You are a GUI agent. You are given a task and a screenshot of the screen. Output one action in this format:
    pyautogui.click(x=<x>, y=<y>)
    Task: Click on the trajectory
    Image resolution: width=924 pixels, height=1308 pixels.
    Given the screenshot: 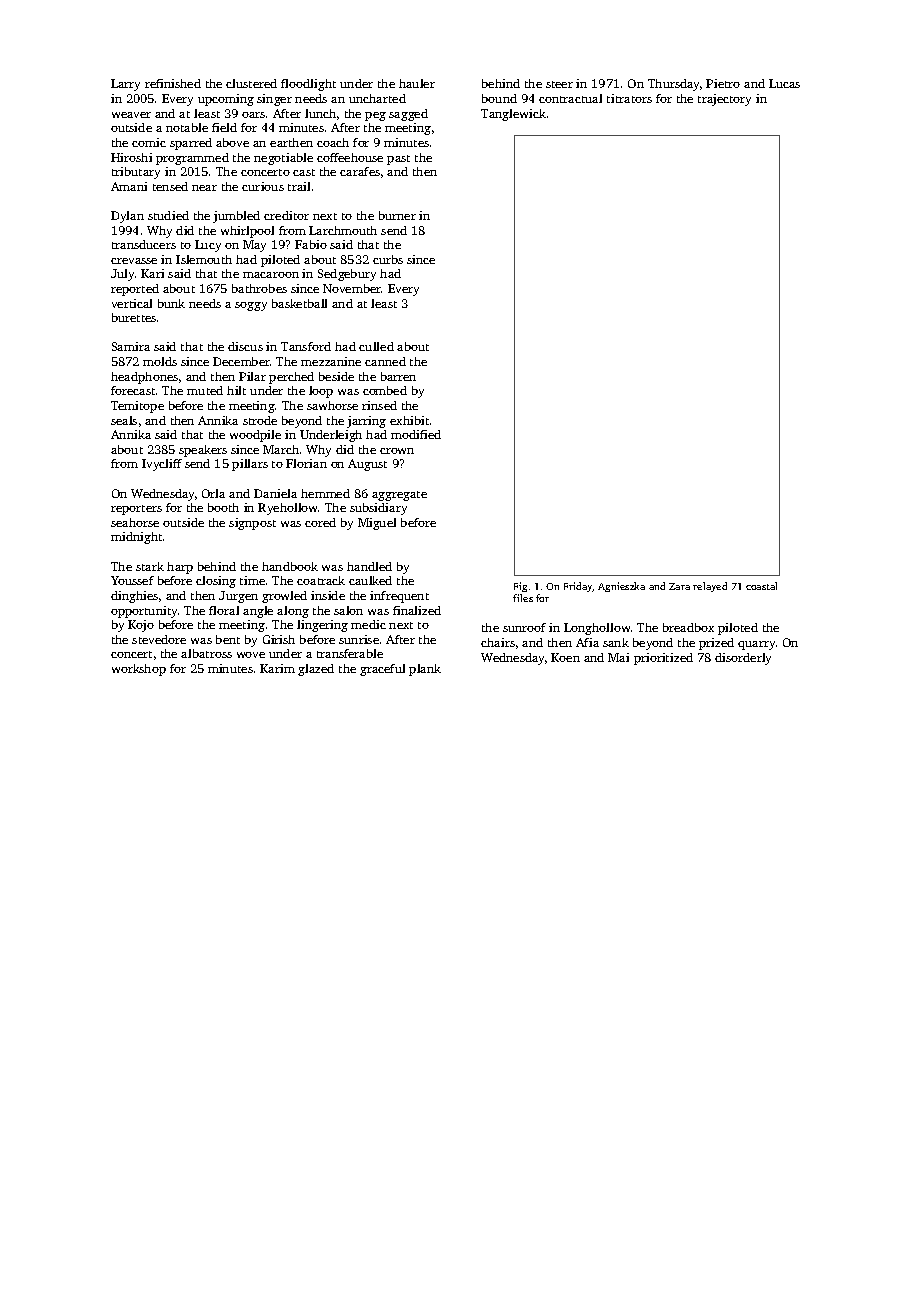 What is the action you would take?
    pyautogui.click(x=724, y=100)
